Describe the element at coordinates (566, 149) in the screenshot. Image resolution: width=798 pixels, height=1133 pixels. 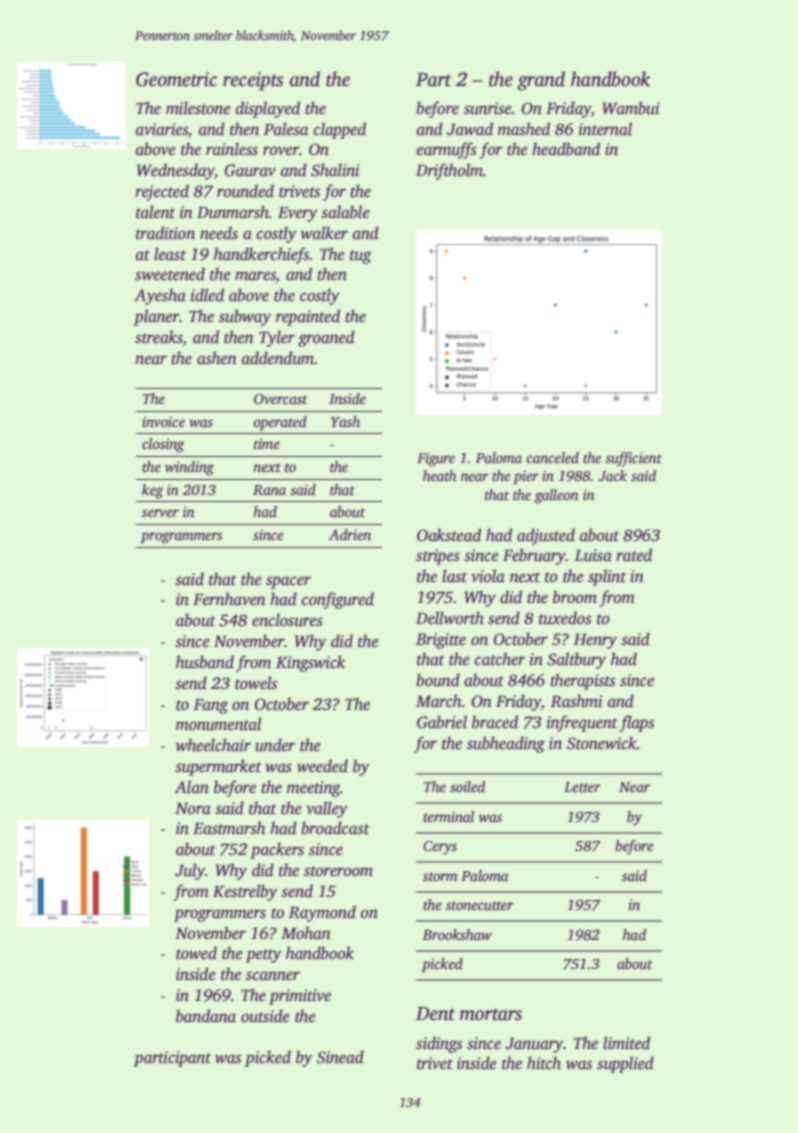
I see `headband` at that location.
